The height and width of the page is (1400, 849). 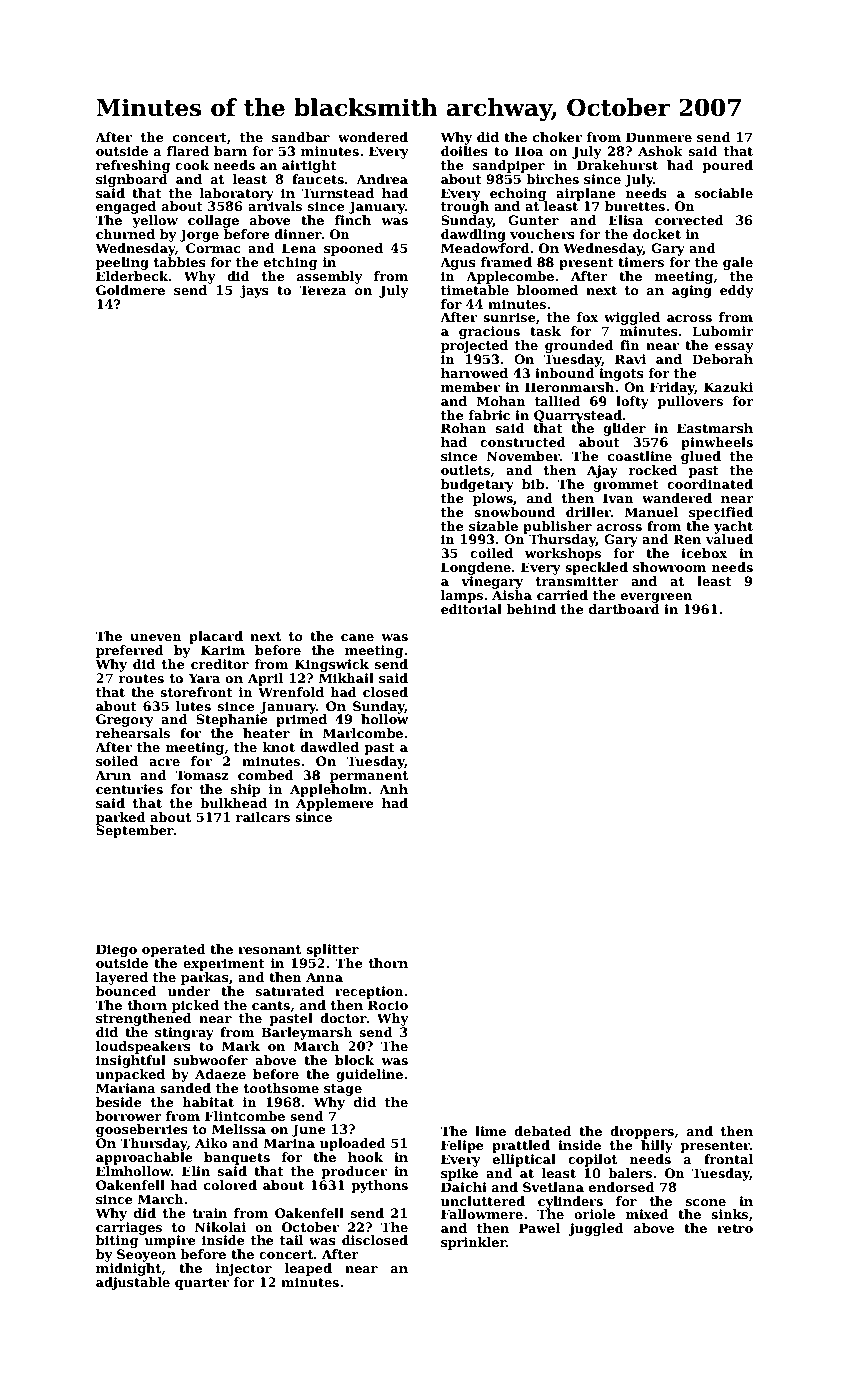 I want to click on Meadowford, so click(x=485, y=248).
